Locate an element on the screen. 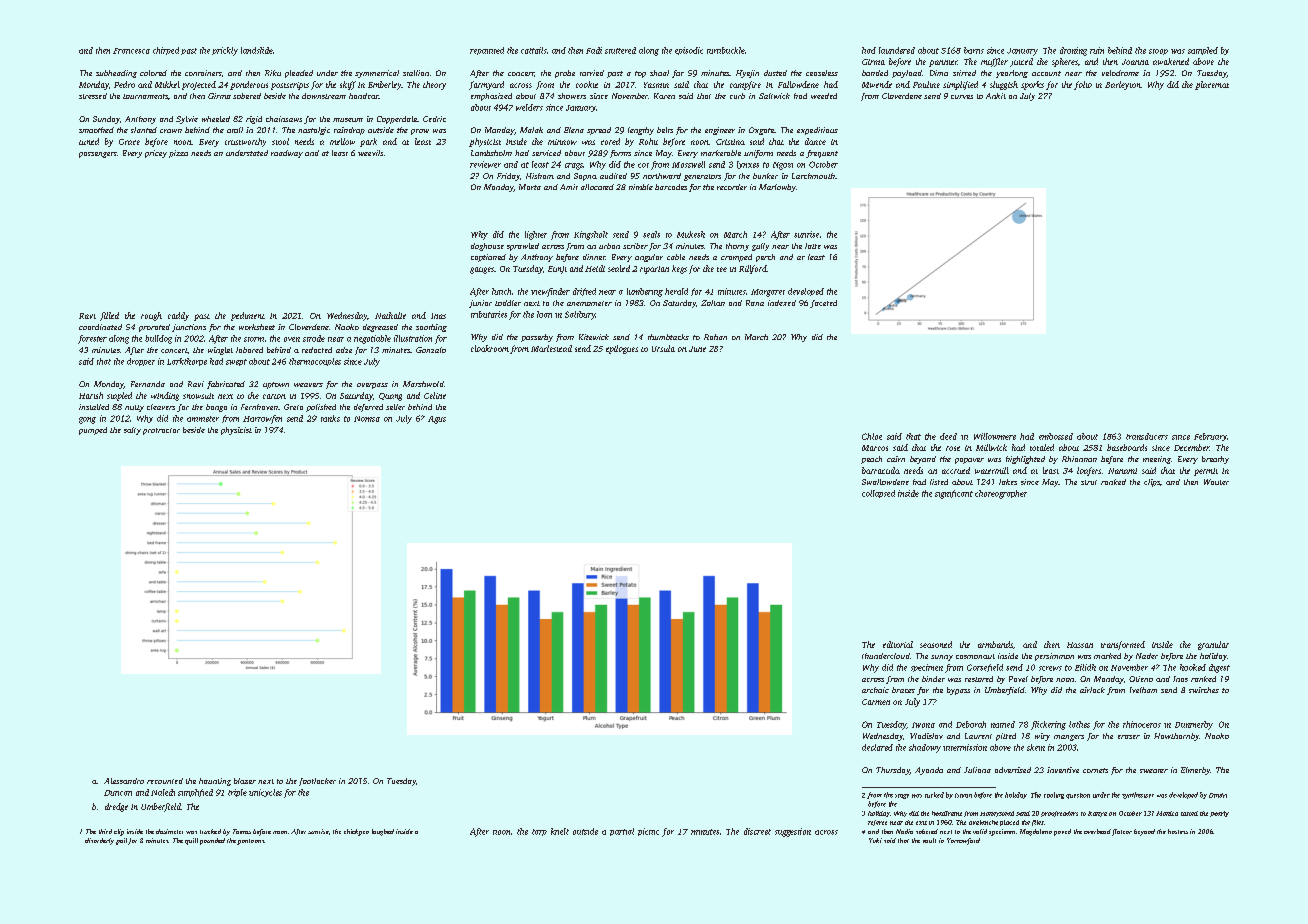 This screenshot has width=1308, height=924. Chloe is located at coordinates (872, 436).
